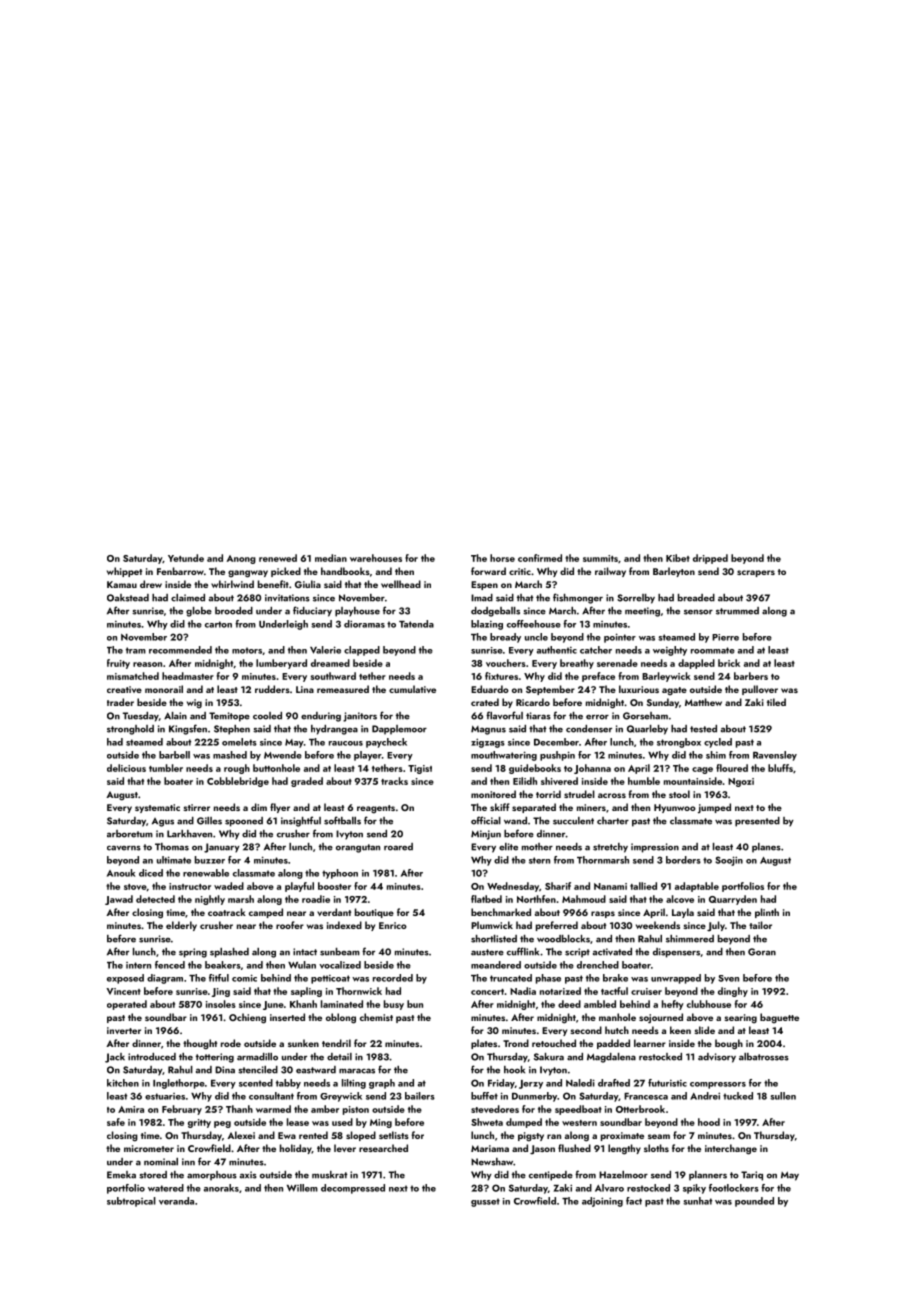 The image size is (908, 1316). I want to click on drew, so click(151, 584).
